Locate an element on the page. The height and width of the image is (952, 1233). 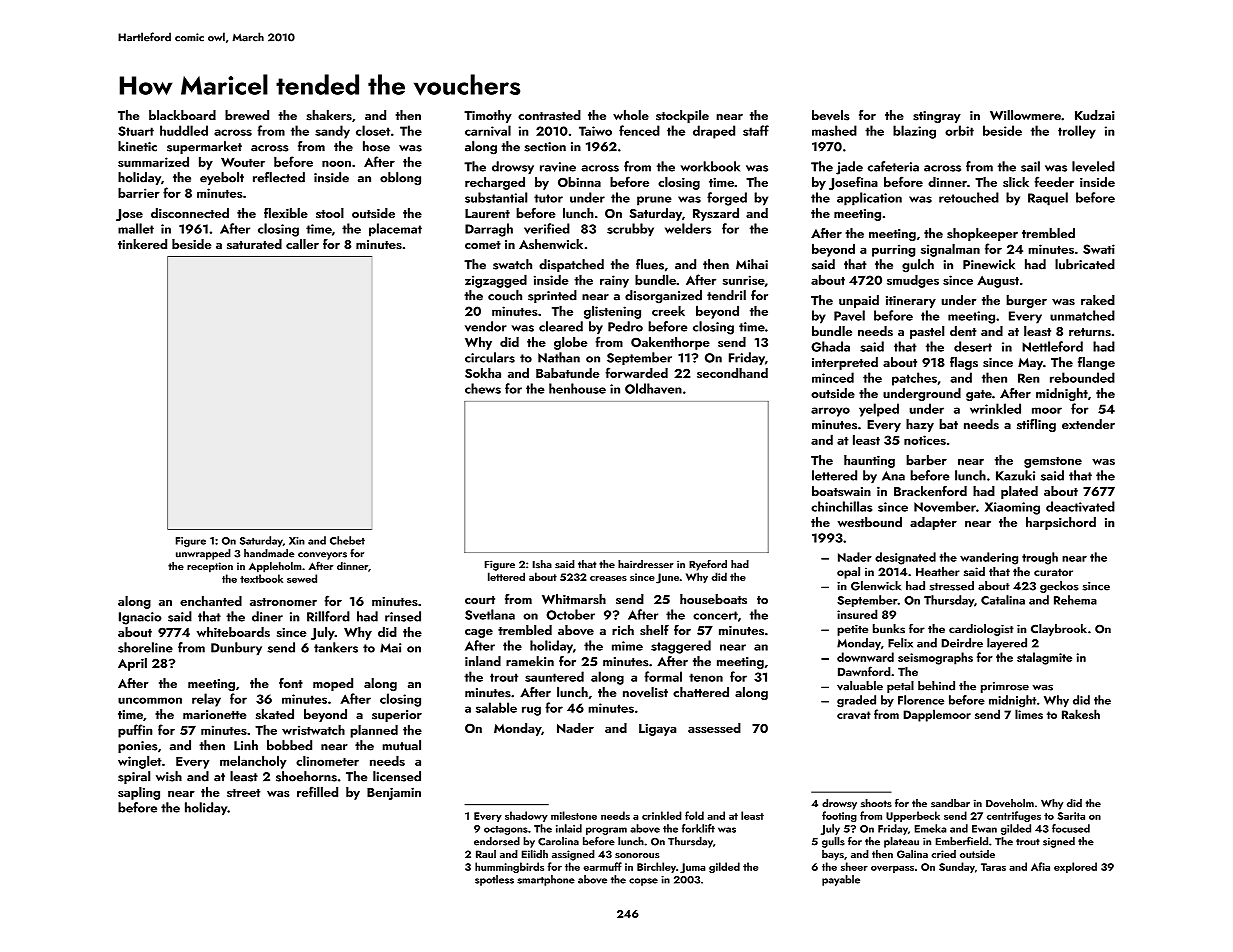
boatswain is located at coordinates (841, 491).
